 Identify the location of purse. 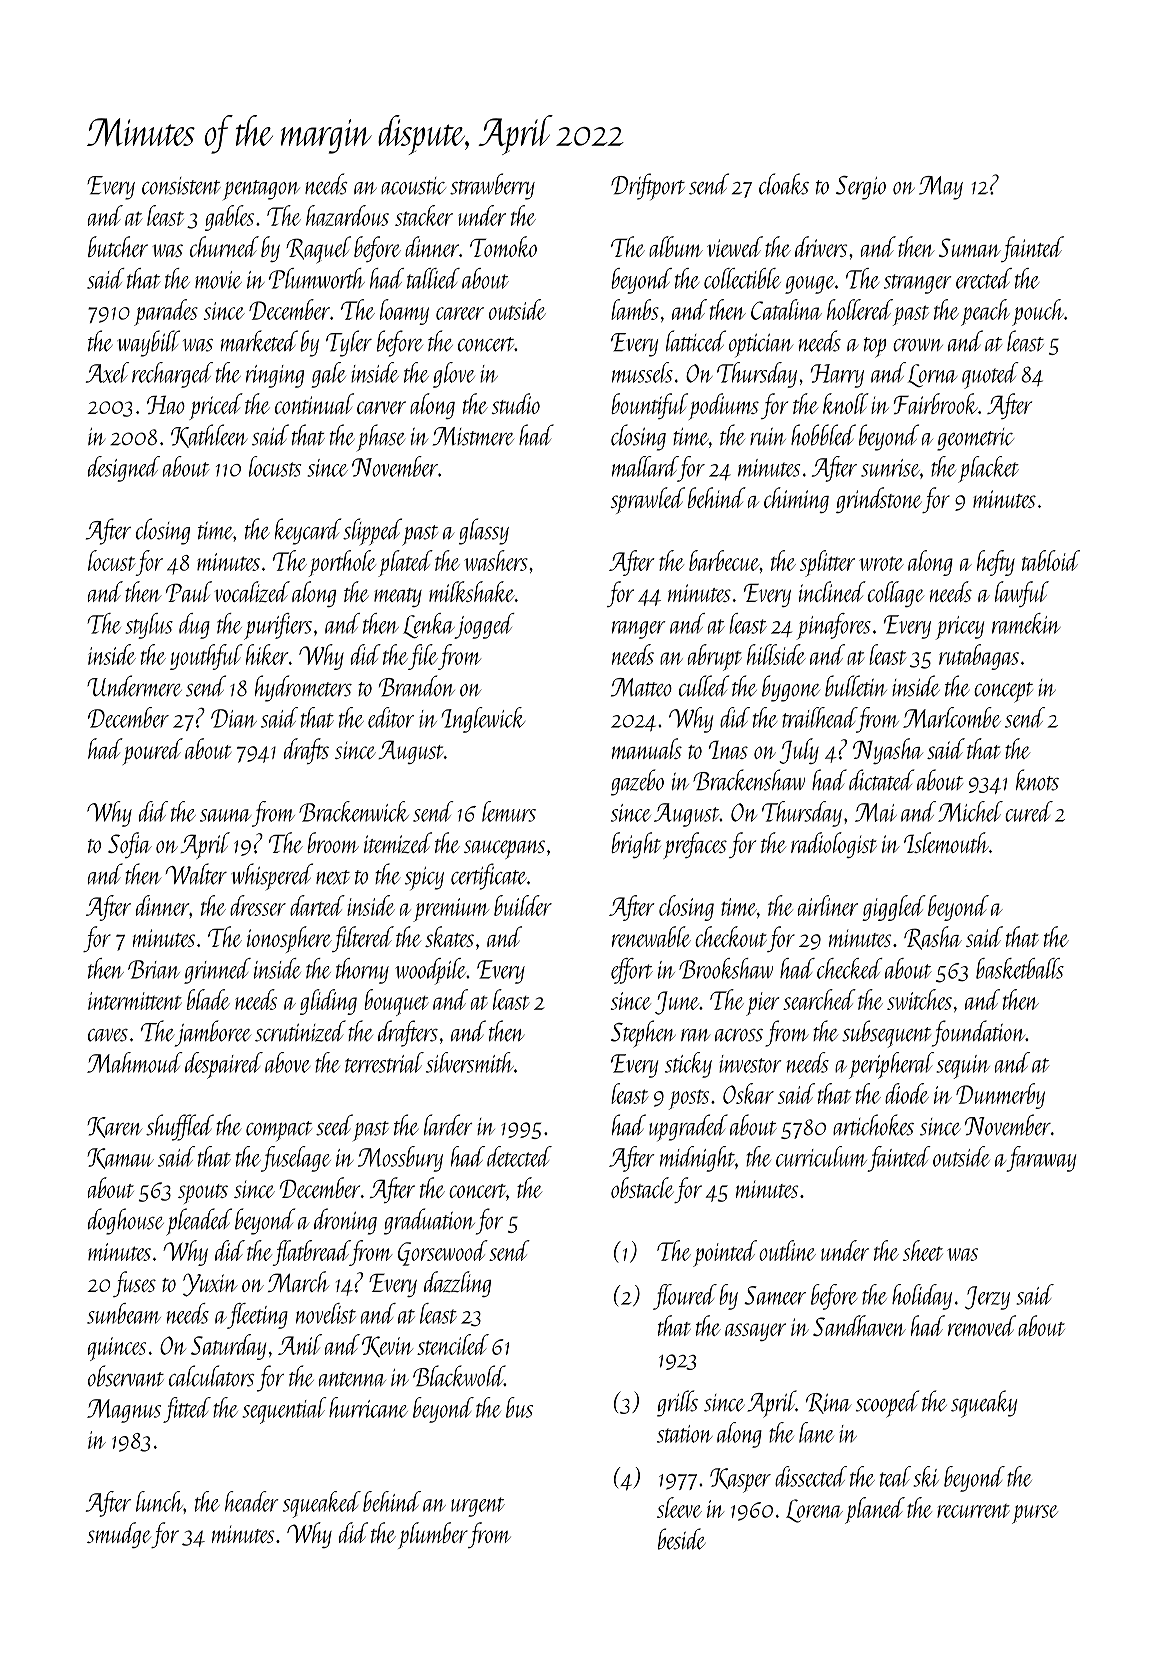
(1035, 1514).
